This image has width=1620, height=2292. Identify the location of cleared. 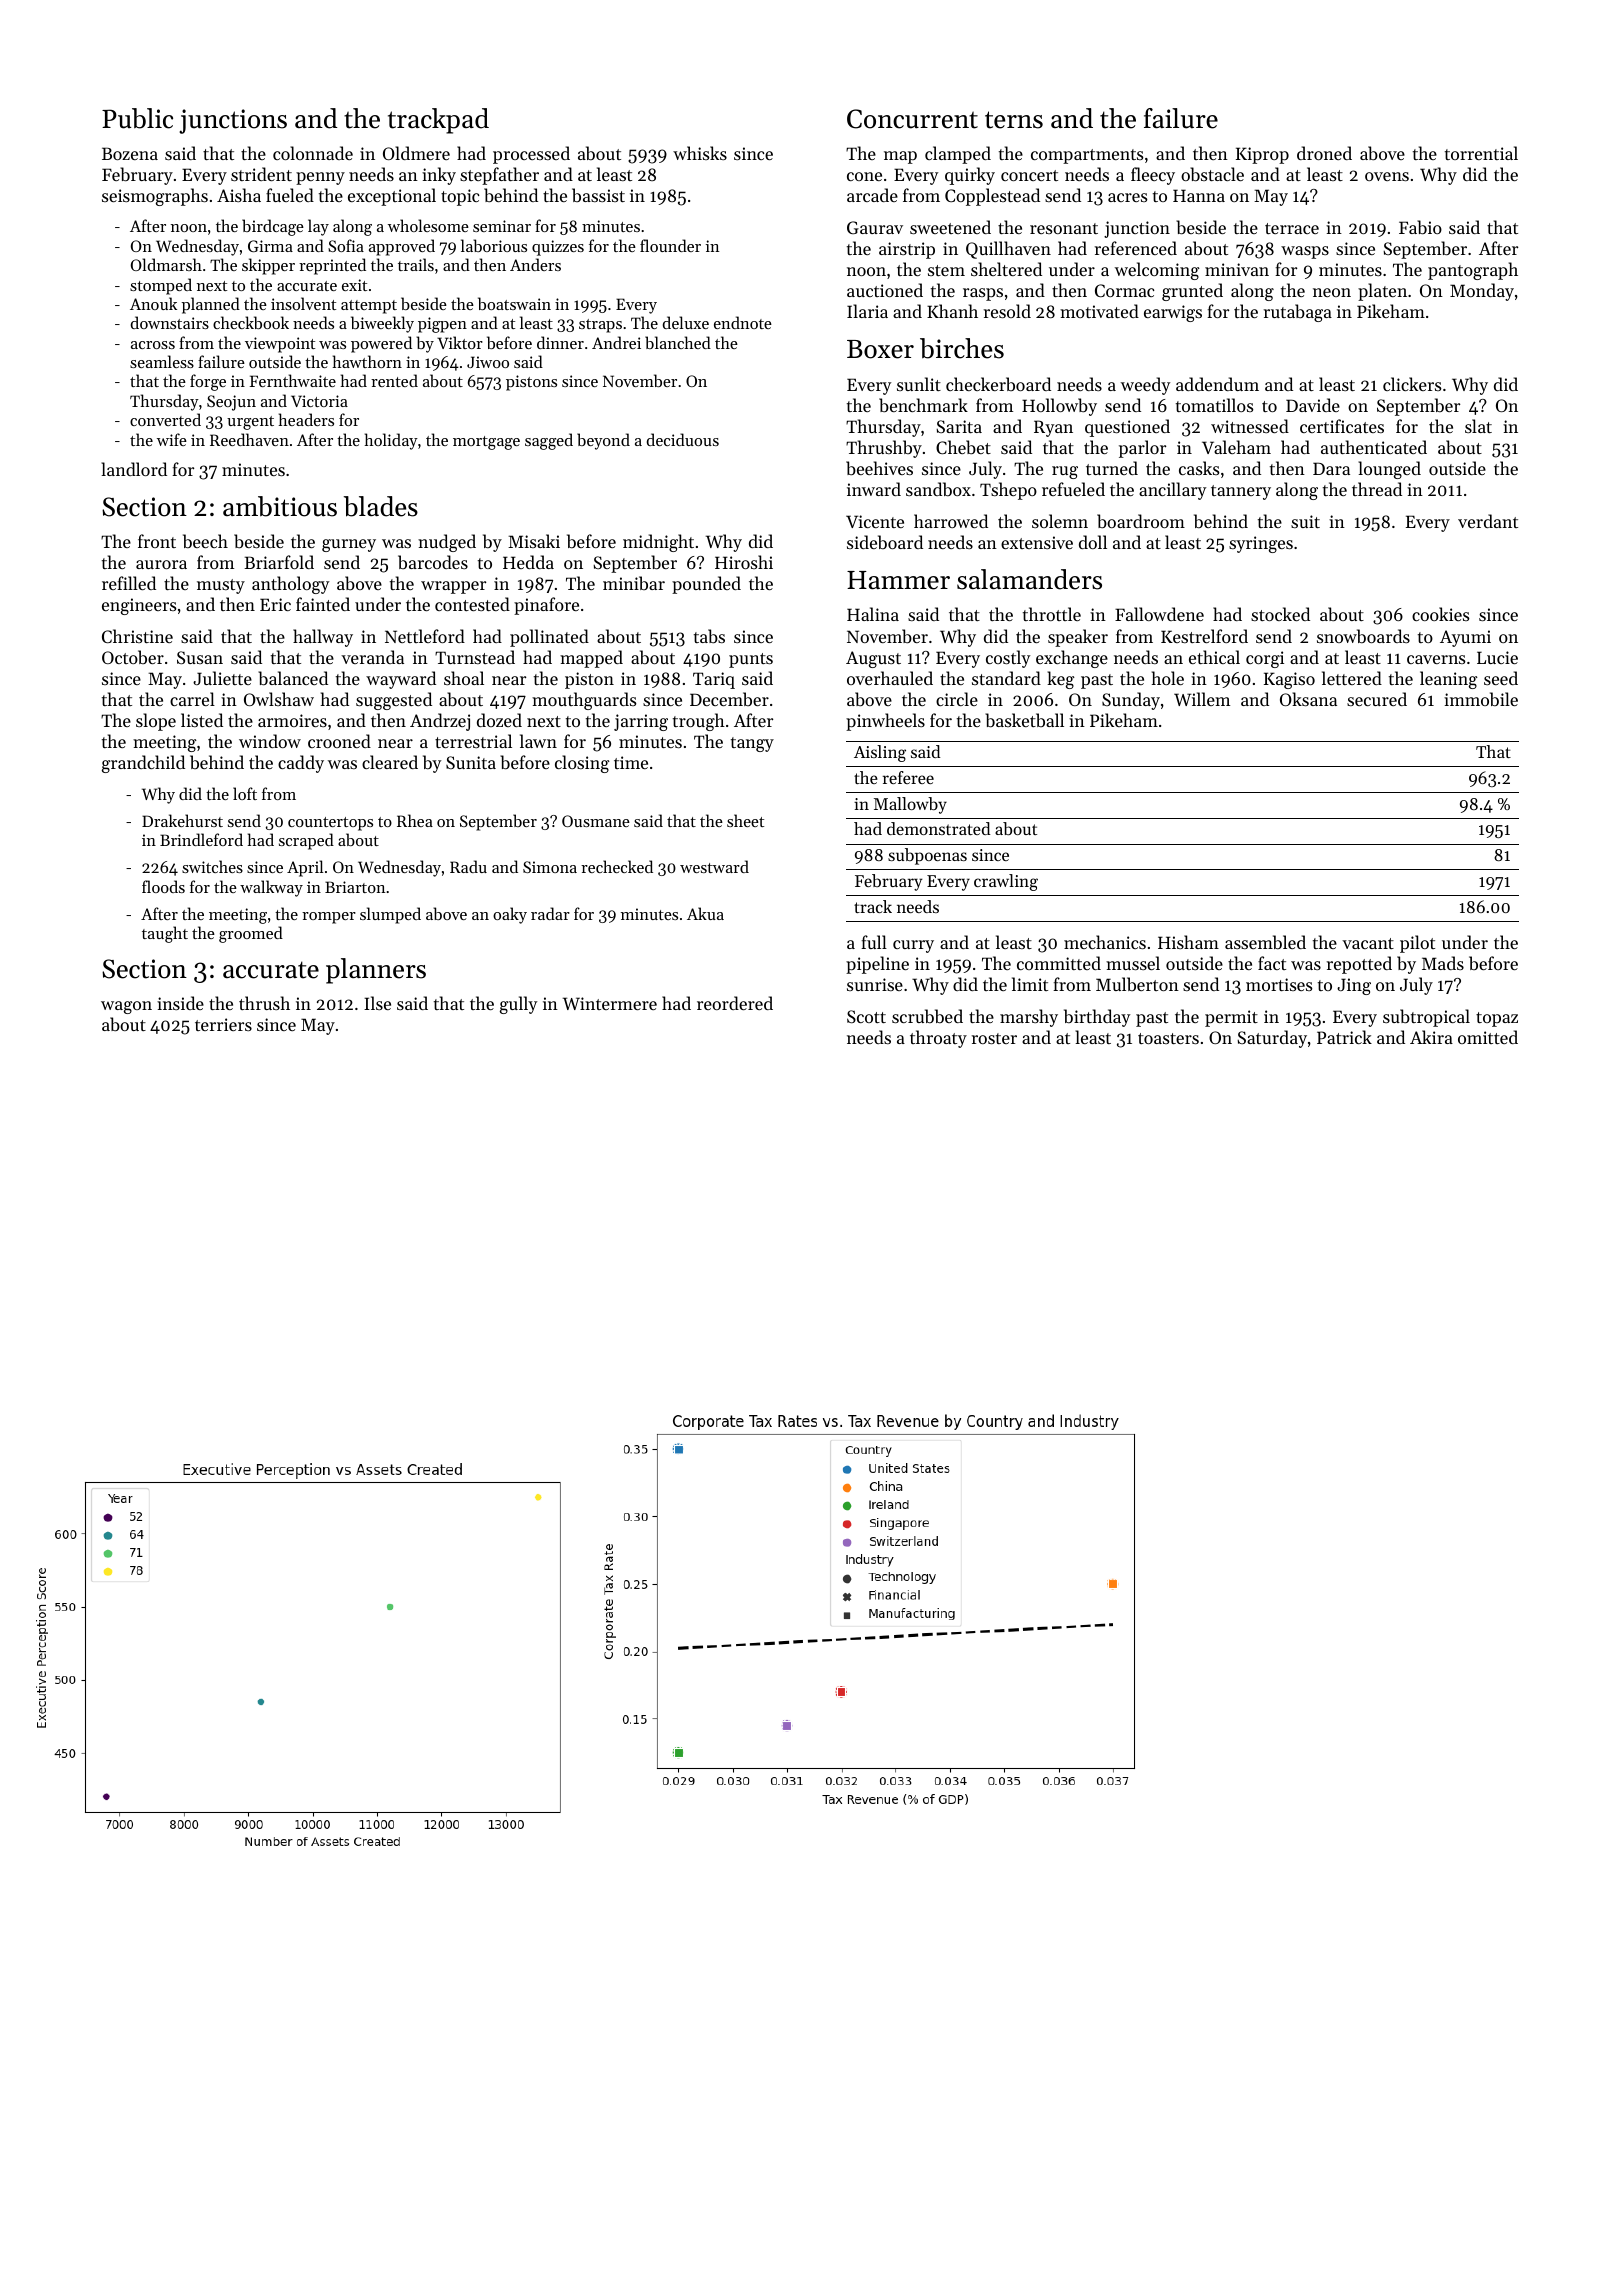
(390, 762).
